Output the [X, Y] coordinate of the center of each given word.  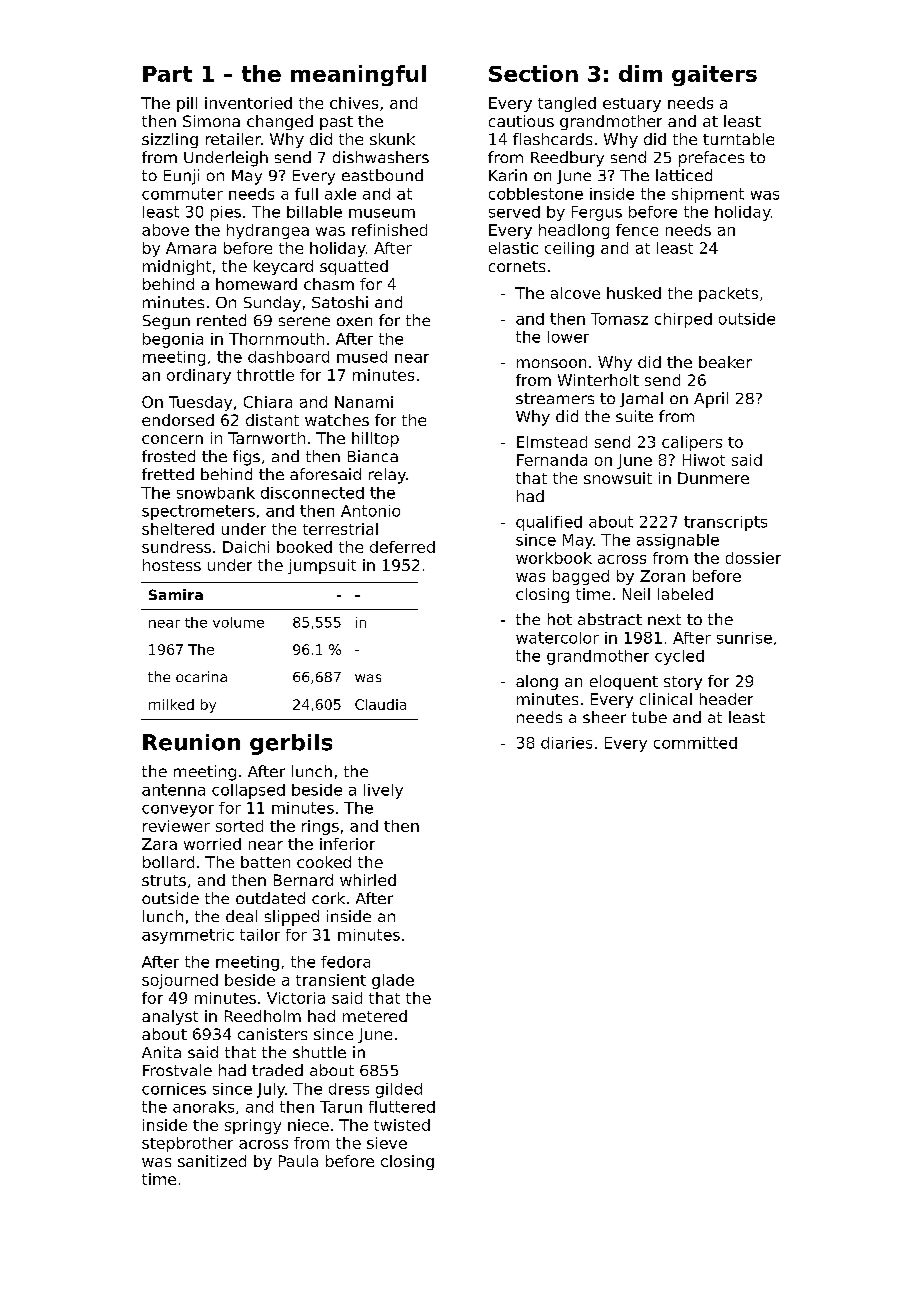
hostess [172, 565]
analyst [170, 1017]
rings [320, 827]
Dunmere [713, 478]
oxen [354, 321]
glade [393, 981]
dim [640, 73]
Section [533, 73]
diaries [566, 743]
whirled [368, 880]
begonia [173, 340]
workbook [554, 558]
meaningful [358, 75]
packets [728, 294]
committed [695, 743]
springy [253, 1126]
